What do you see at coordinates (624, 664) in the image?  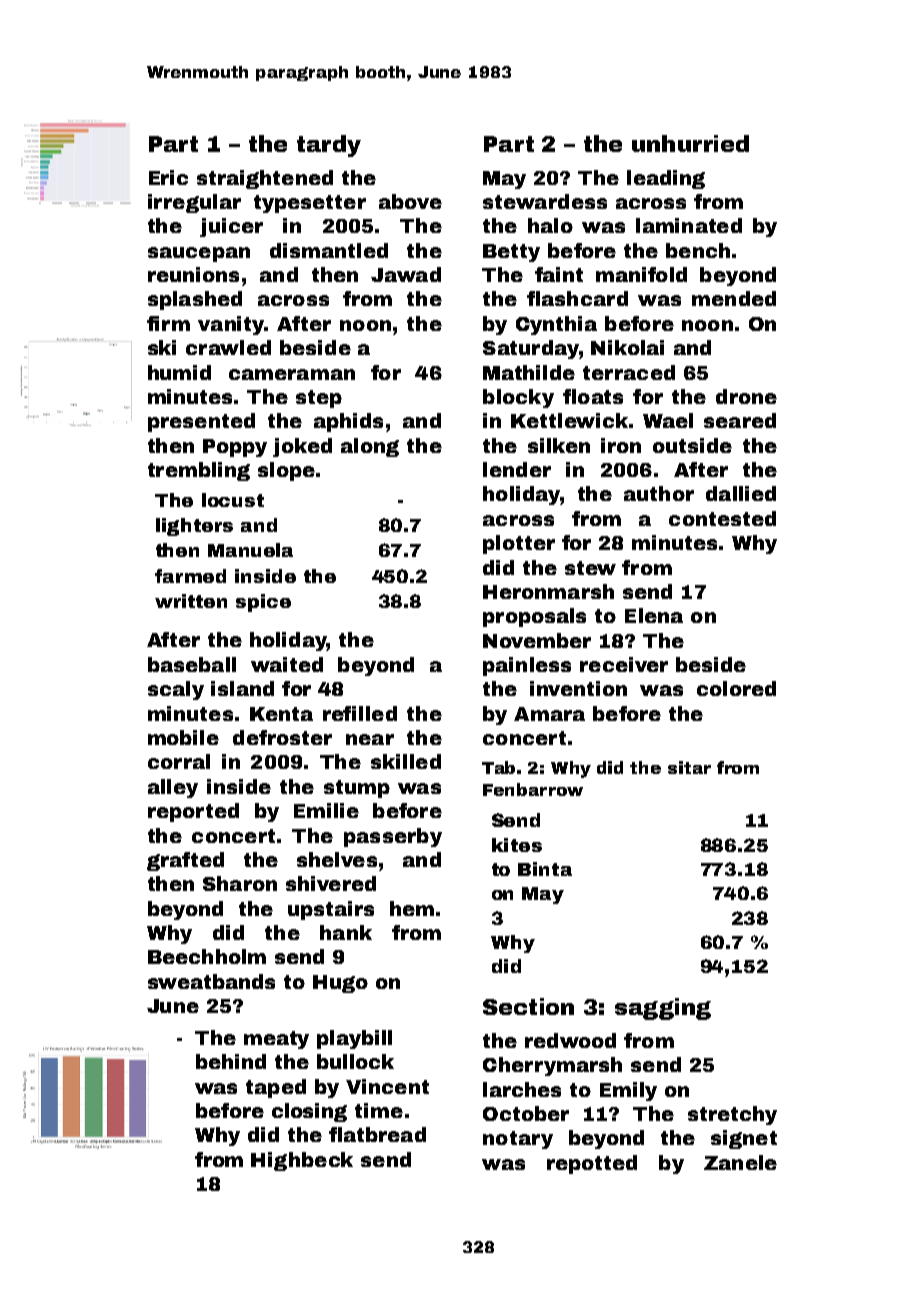 I see `receiver` at bounding box center [624, 664].
